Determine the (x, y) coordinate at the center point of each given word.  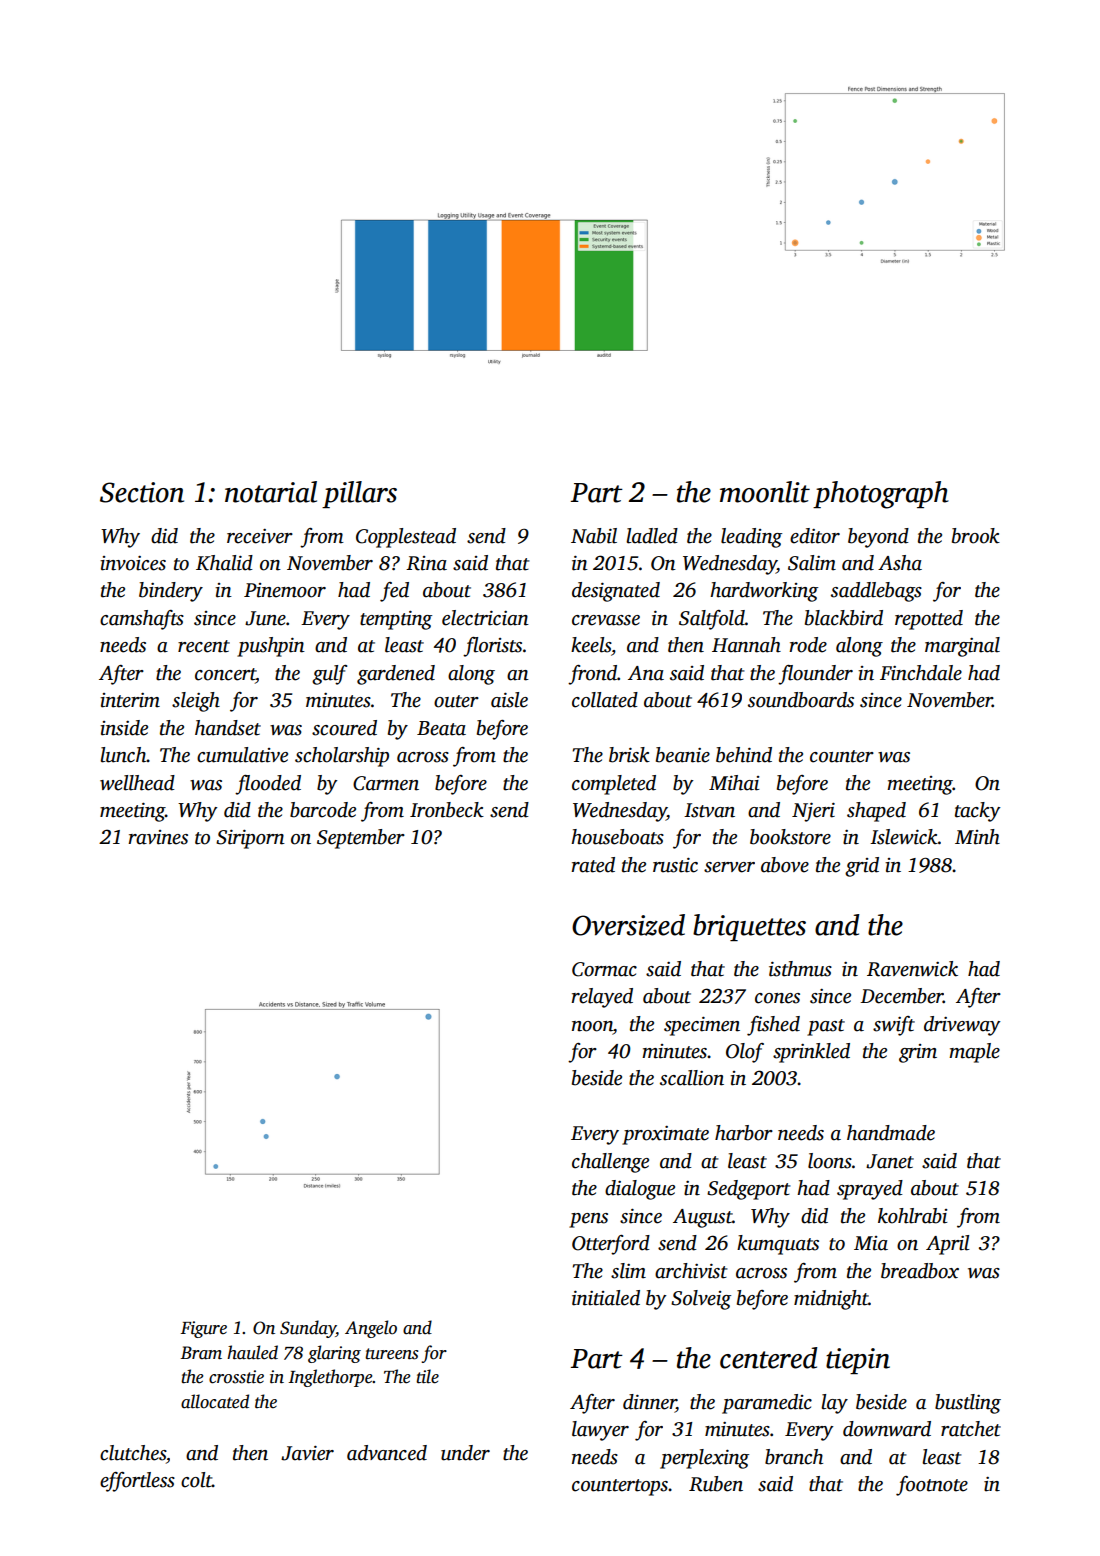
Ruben (716, 1484)
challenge (610, 1163)
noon (592, 1026)
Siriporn (250, 839)
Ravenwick (912, 969)
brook (976, 536)
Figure (203, 1329)
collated (605, 700)
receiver (260, 536)
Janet (890, 1161)
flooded (268, 785)
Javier (307, 1453)
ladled (652, 536)
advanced (387, 1453)
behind (744, 755)
